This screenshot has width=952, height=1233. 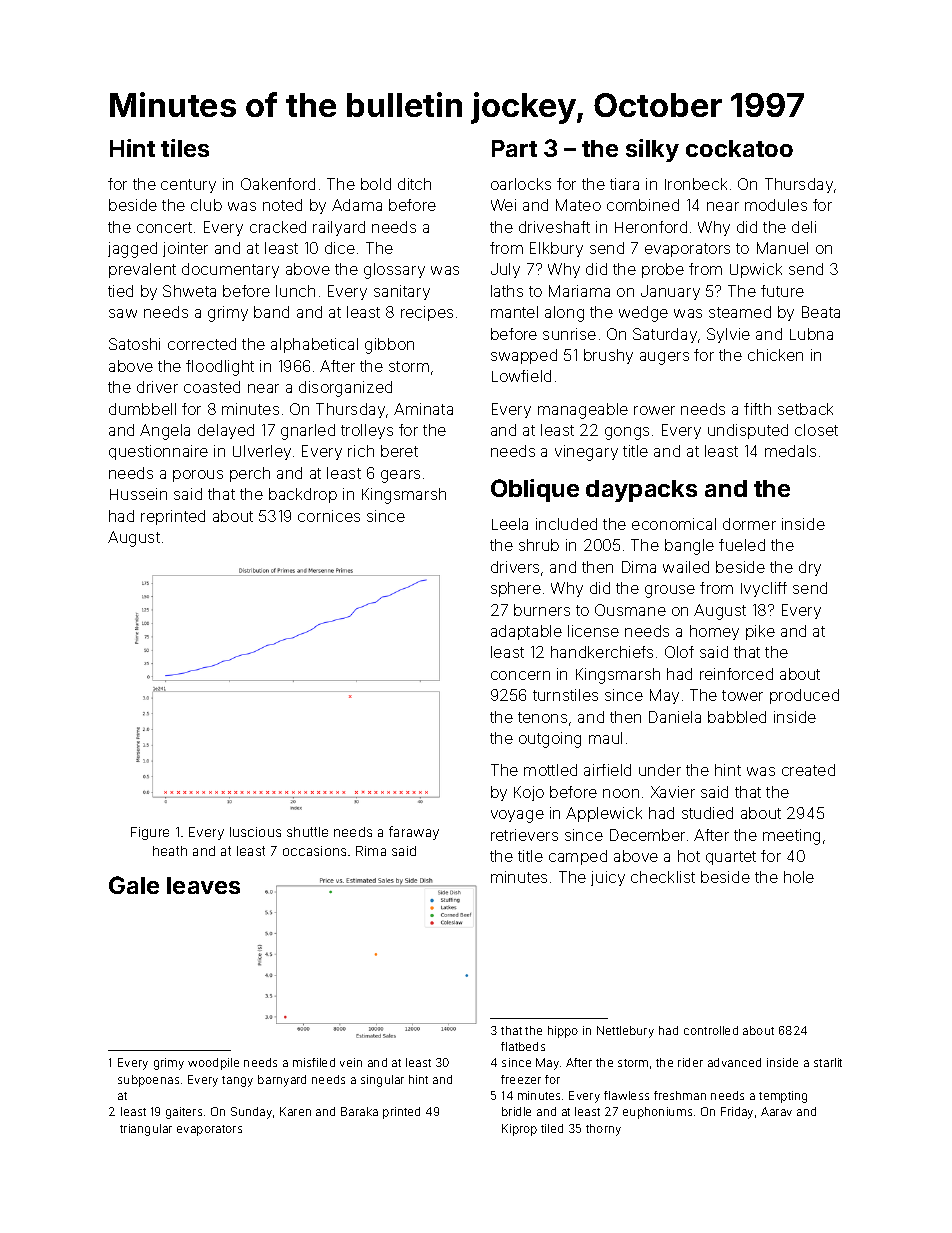 I want to click on Ironbeck, so click(x=696, y=184).
